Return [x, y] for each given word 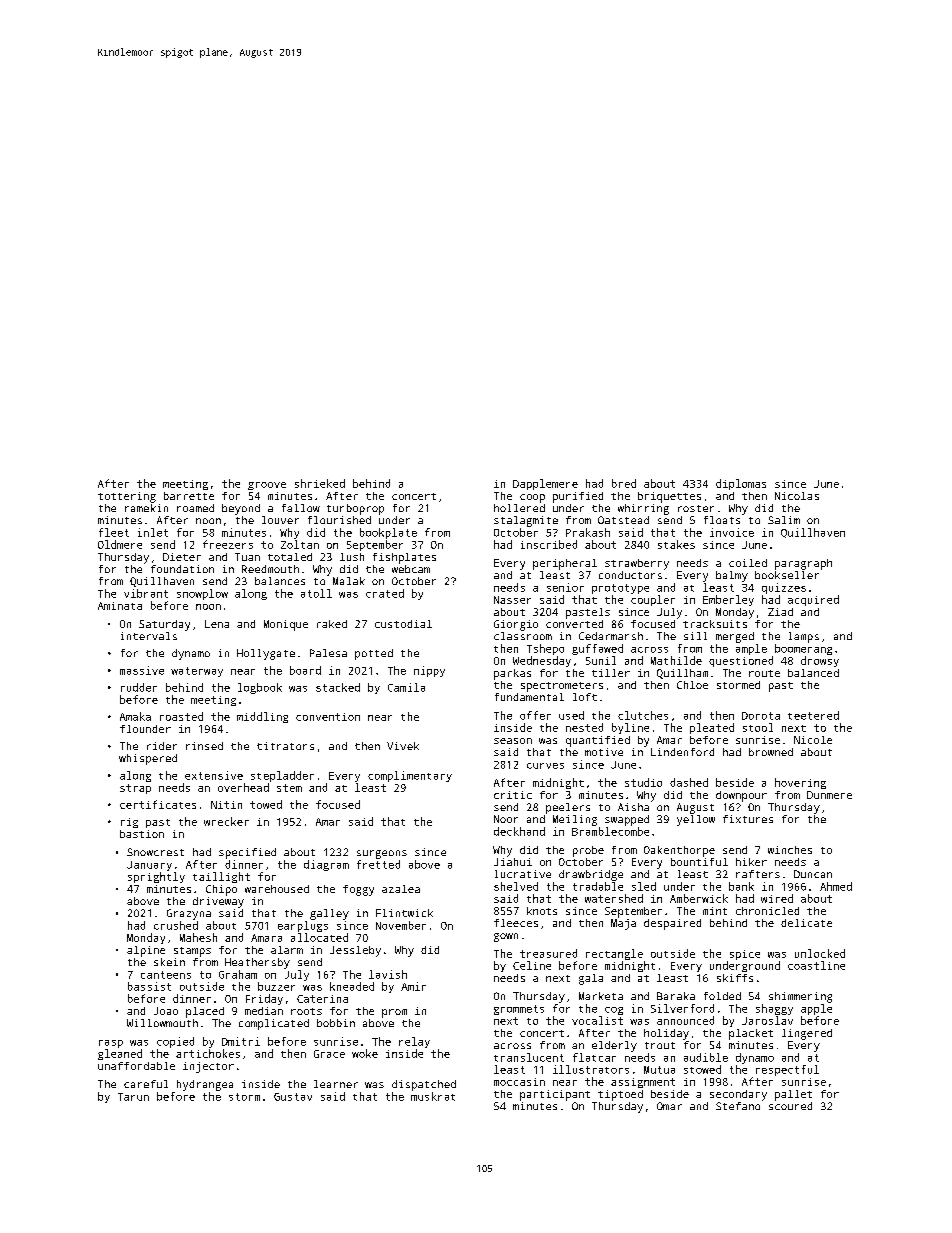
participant [555, 1095]
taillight [221, 877]
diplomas [741, 484]
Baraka [676, 996]
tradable [598, 886]
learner [336, 1084]
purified [578, 497]
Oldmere [120, 544]
